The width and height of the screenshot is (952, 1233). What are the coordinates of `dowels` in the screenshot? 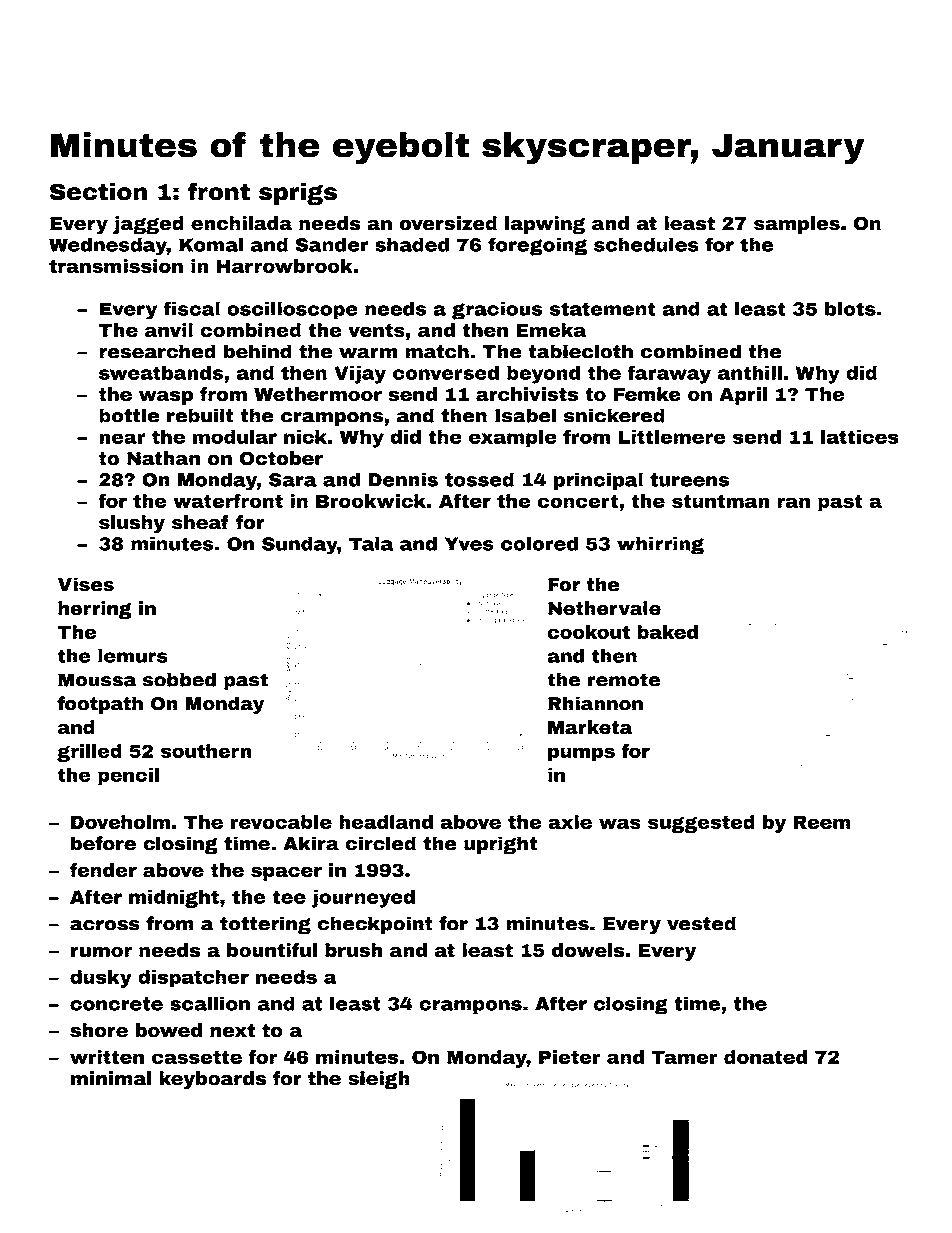 It's located at (588, 950).
